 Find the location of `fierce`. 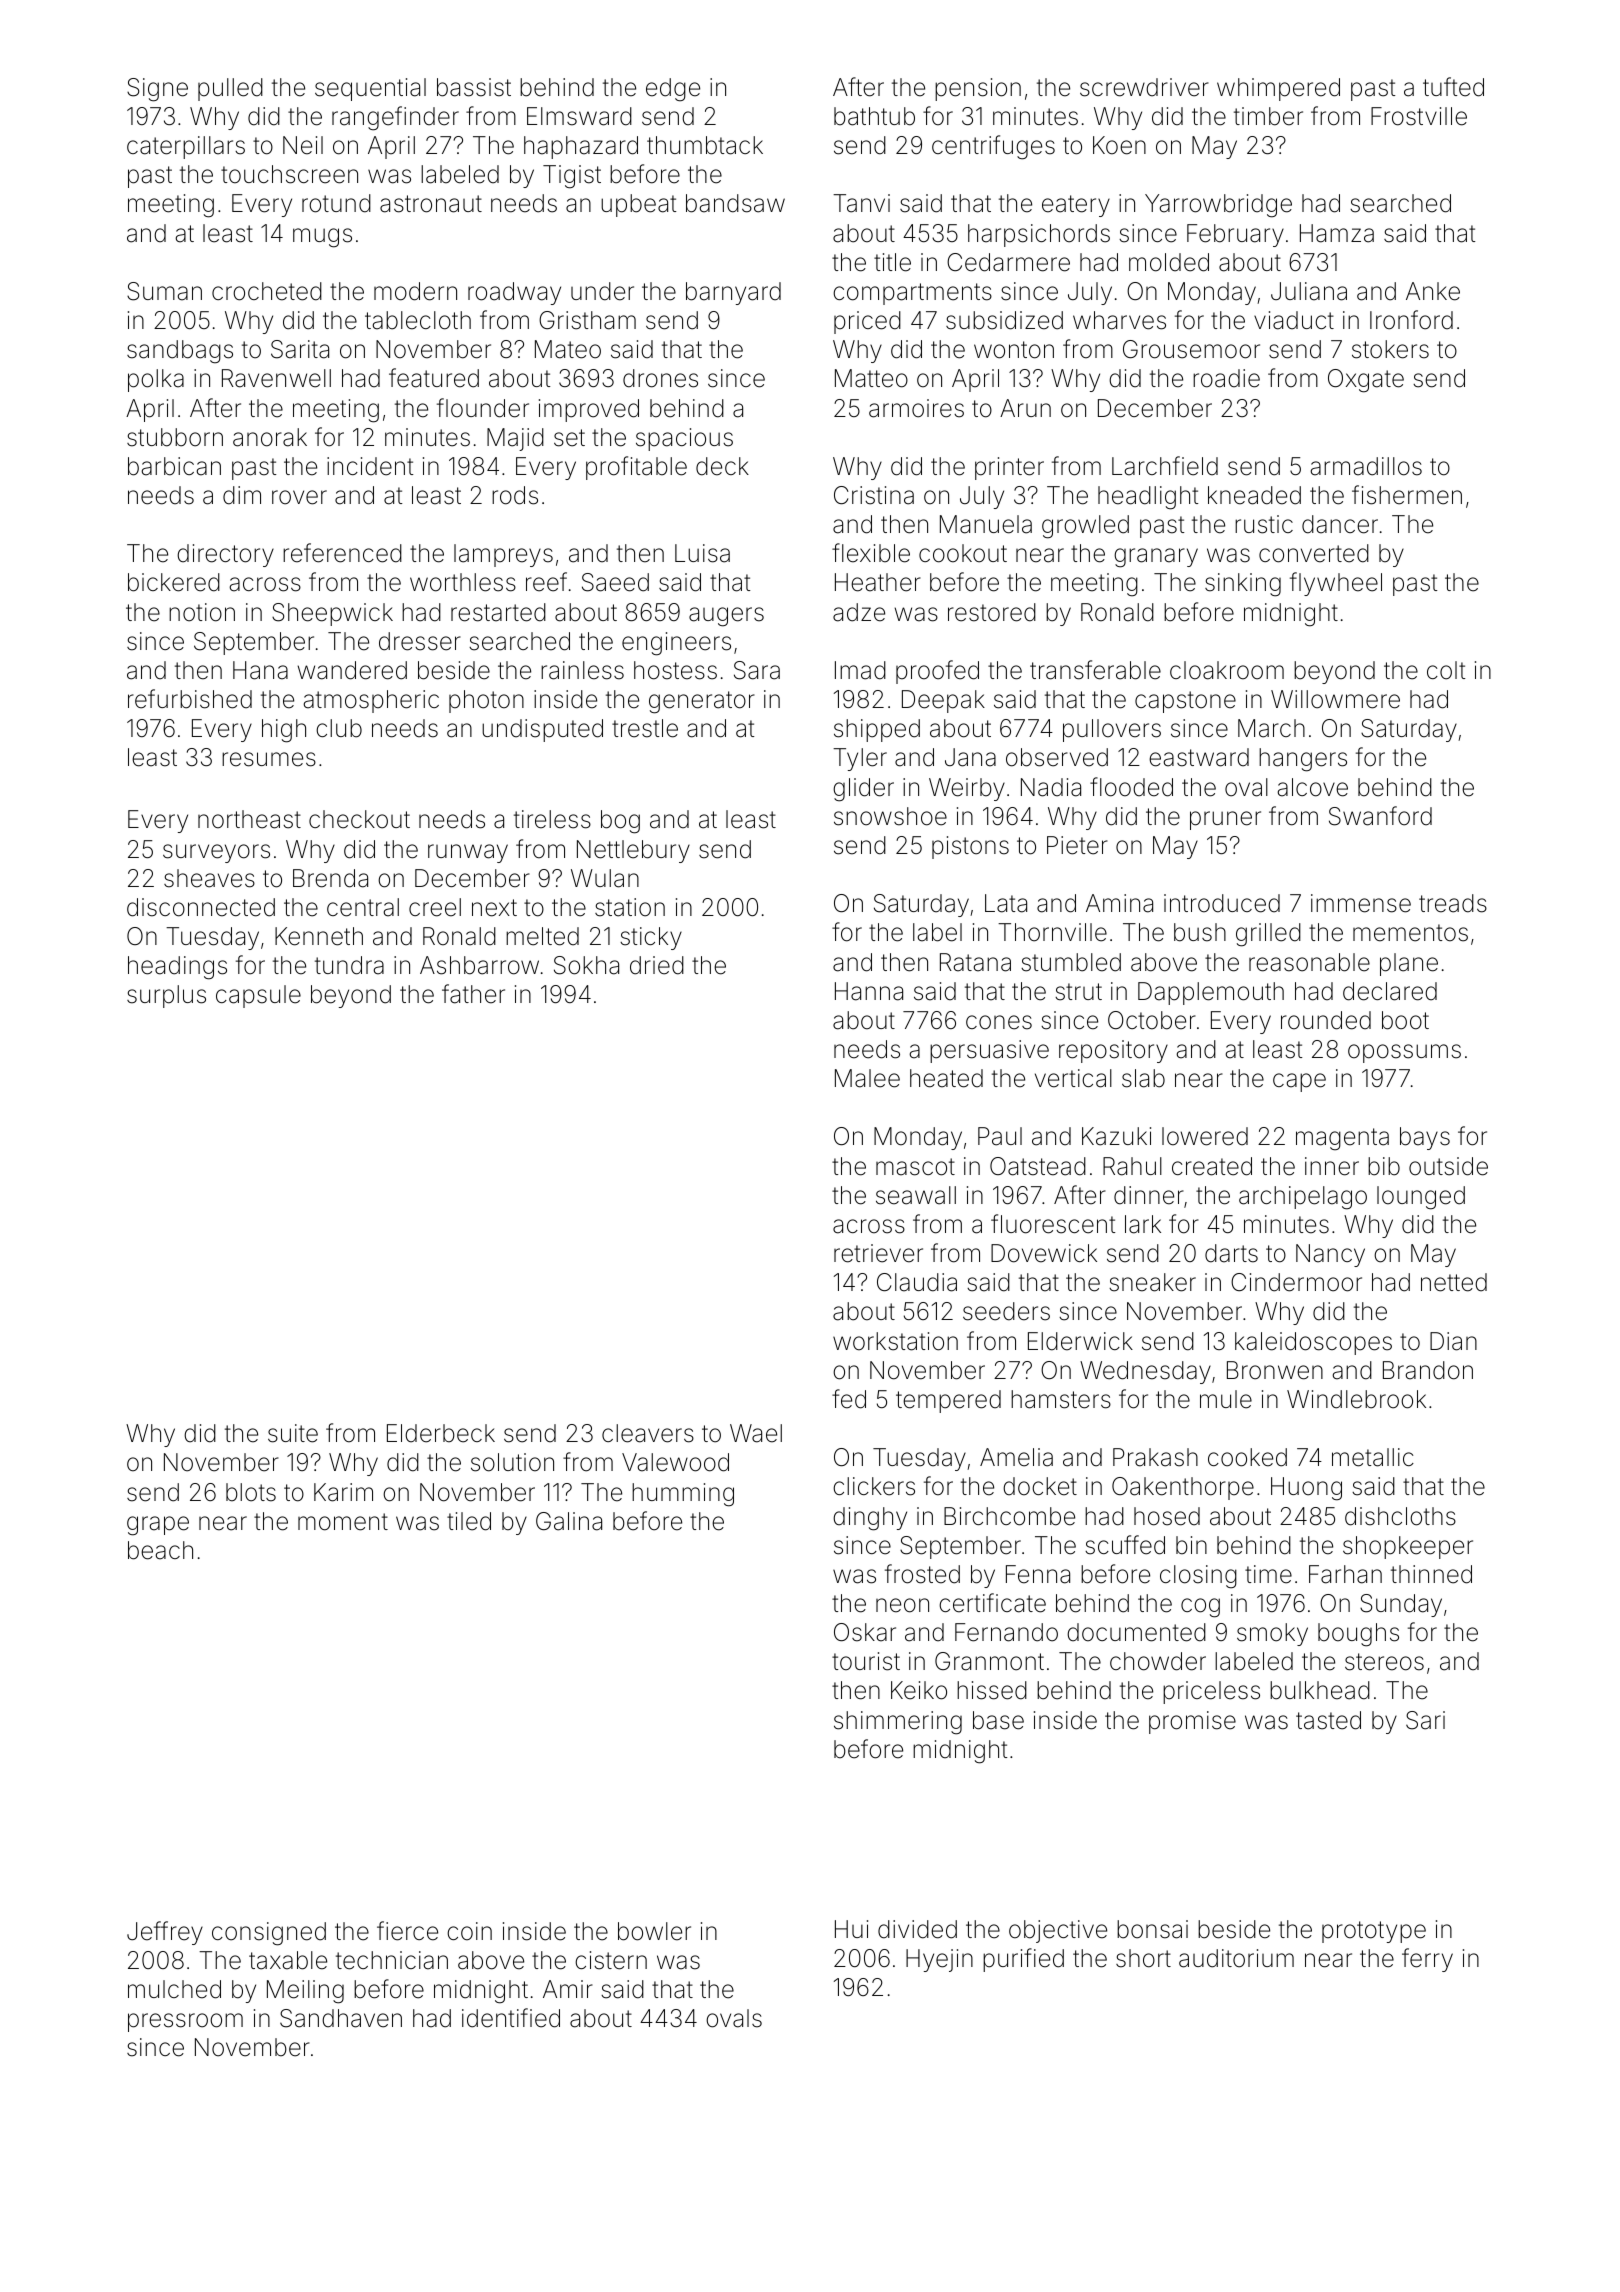

fierce is located at coordinates (407, 1931).
